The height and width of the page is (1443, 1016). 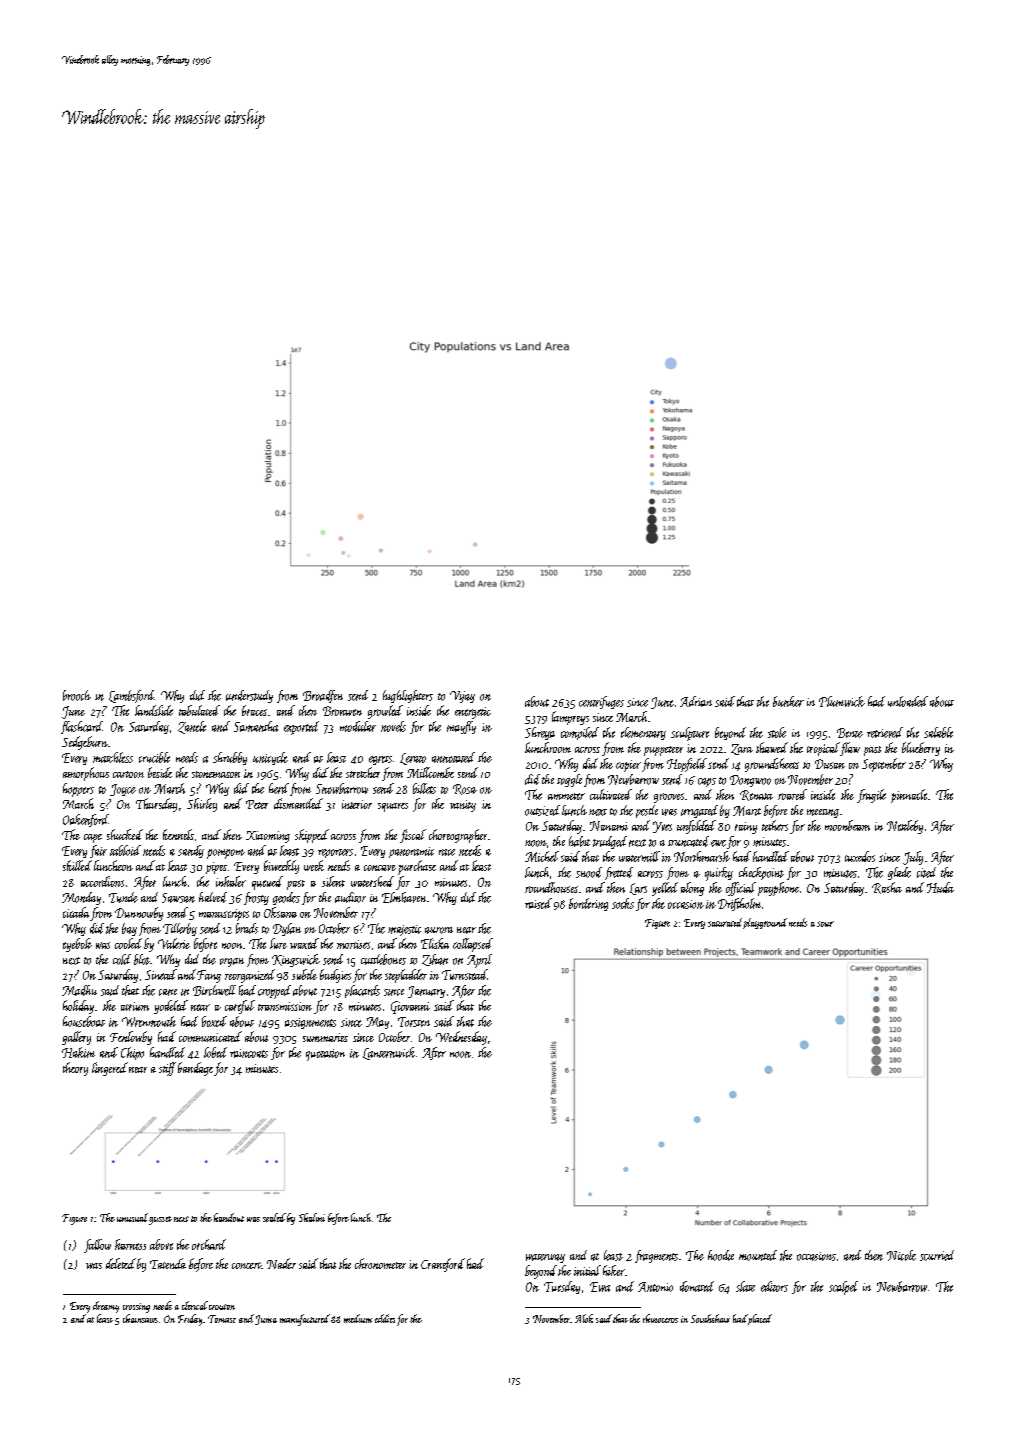 I want to click on Nicole, so click(x=901, y=1255).
